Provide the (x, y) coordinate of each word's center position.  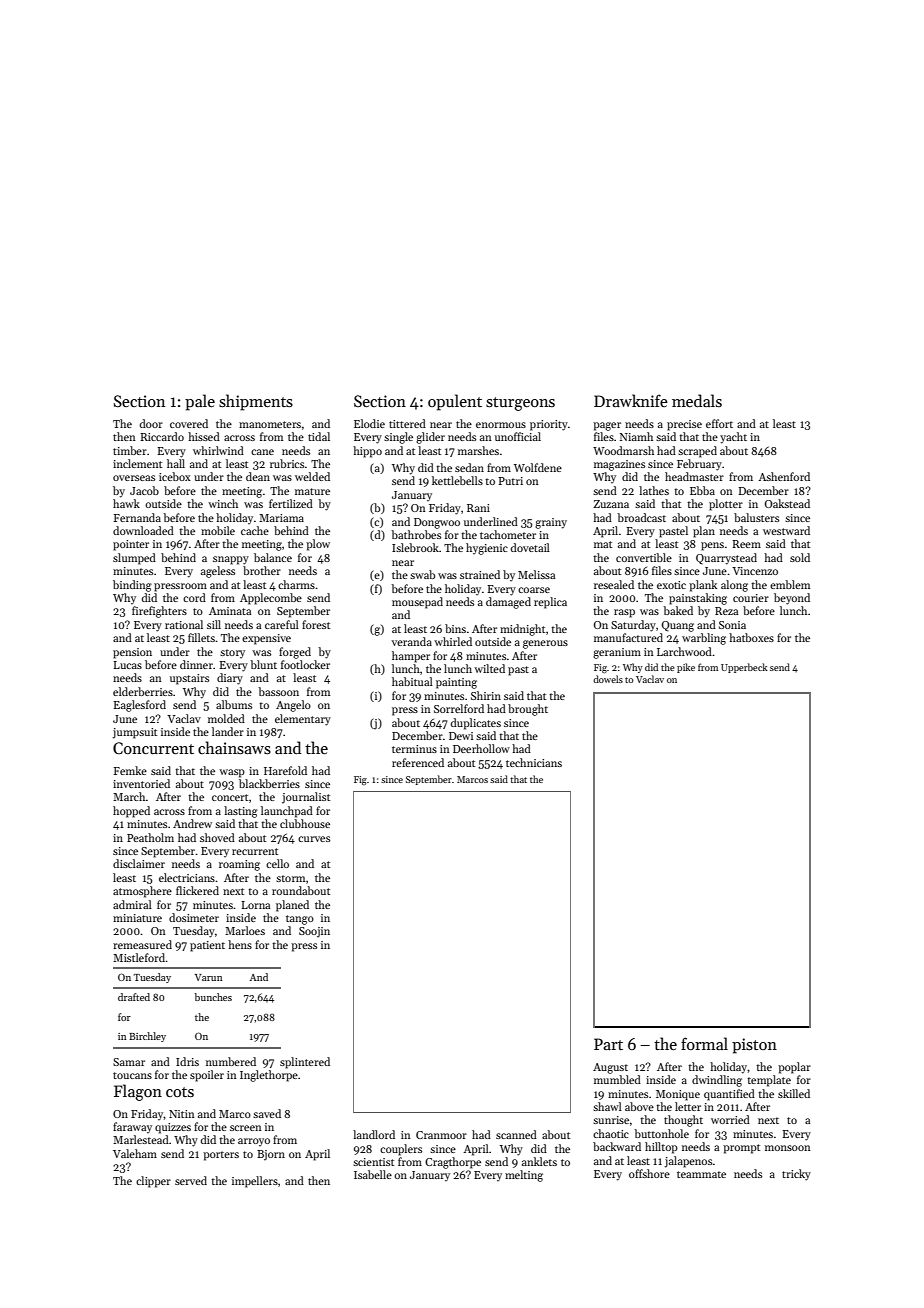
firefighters (159, 612)
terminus (414, 749)
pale (200, 402)
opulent (455, 402)
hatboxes (751, 637)
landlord (374, 1134)
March (129, 796)
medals (697, 400)
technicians (534, 762)
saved (267, 1113)
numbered (231, 1061)
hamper (411, 657)
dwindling (717, 1081)
